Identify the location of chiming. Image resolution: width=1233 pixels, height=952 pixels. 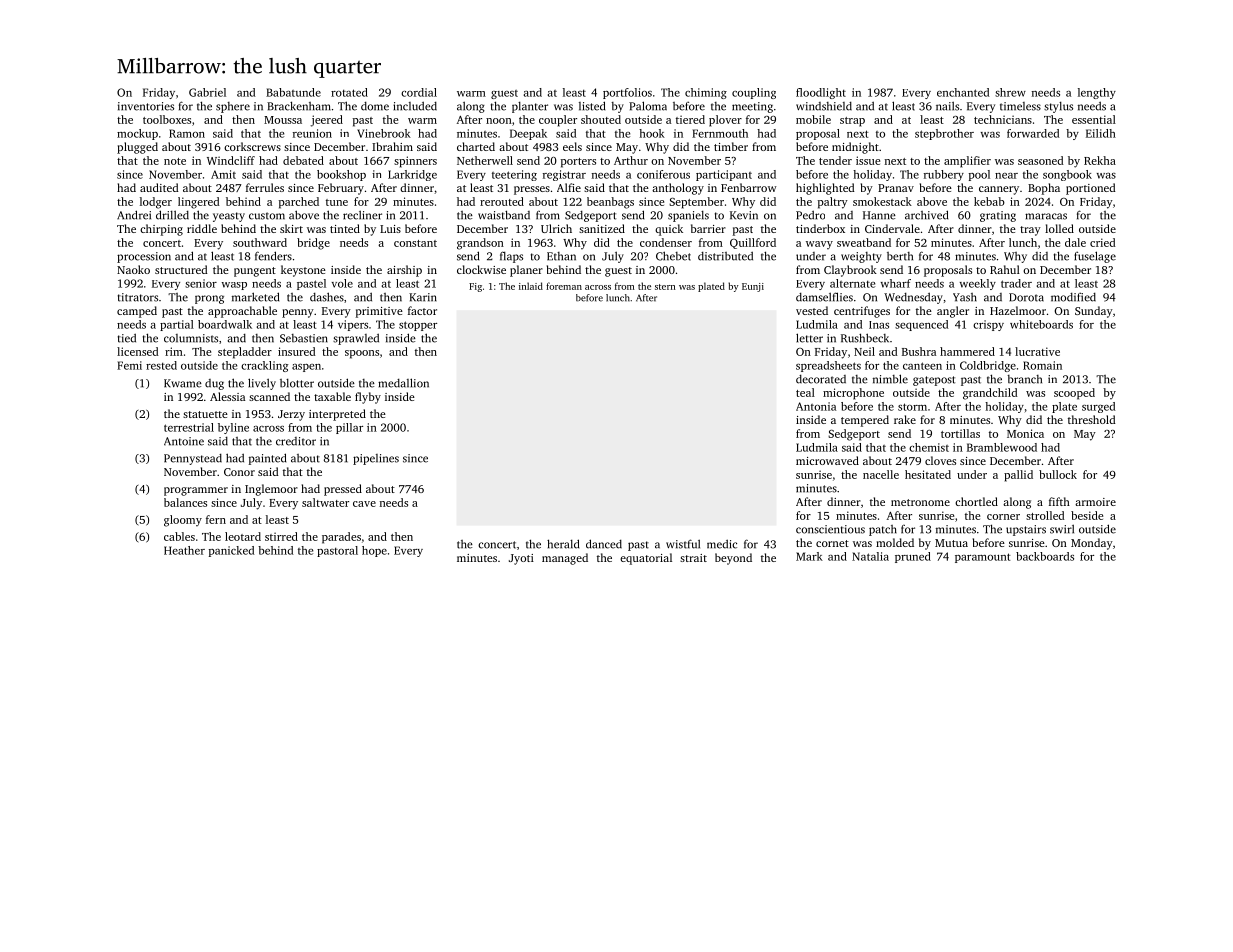
(706, 93).
